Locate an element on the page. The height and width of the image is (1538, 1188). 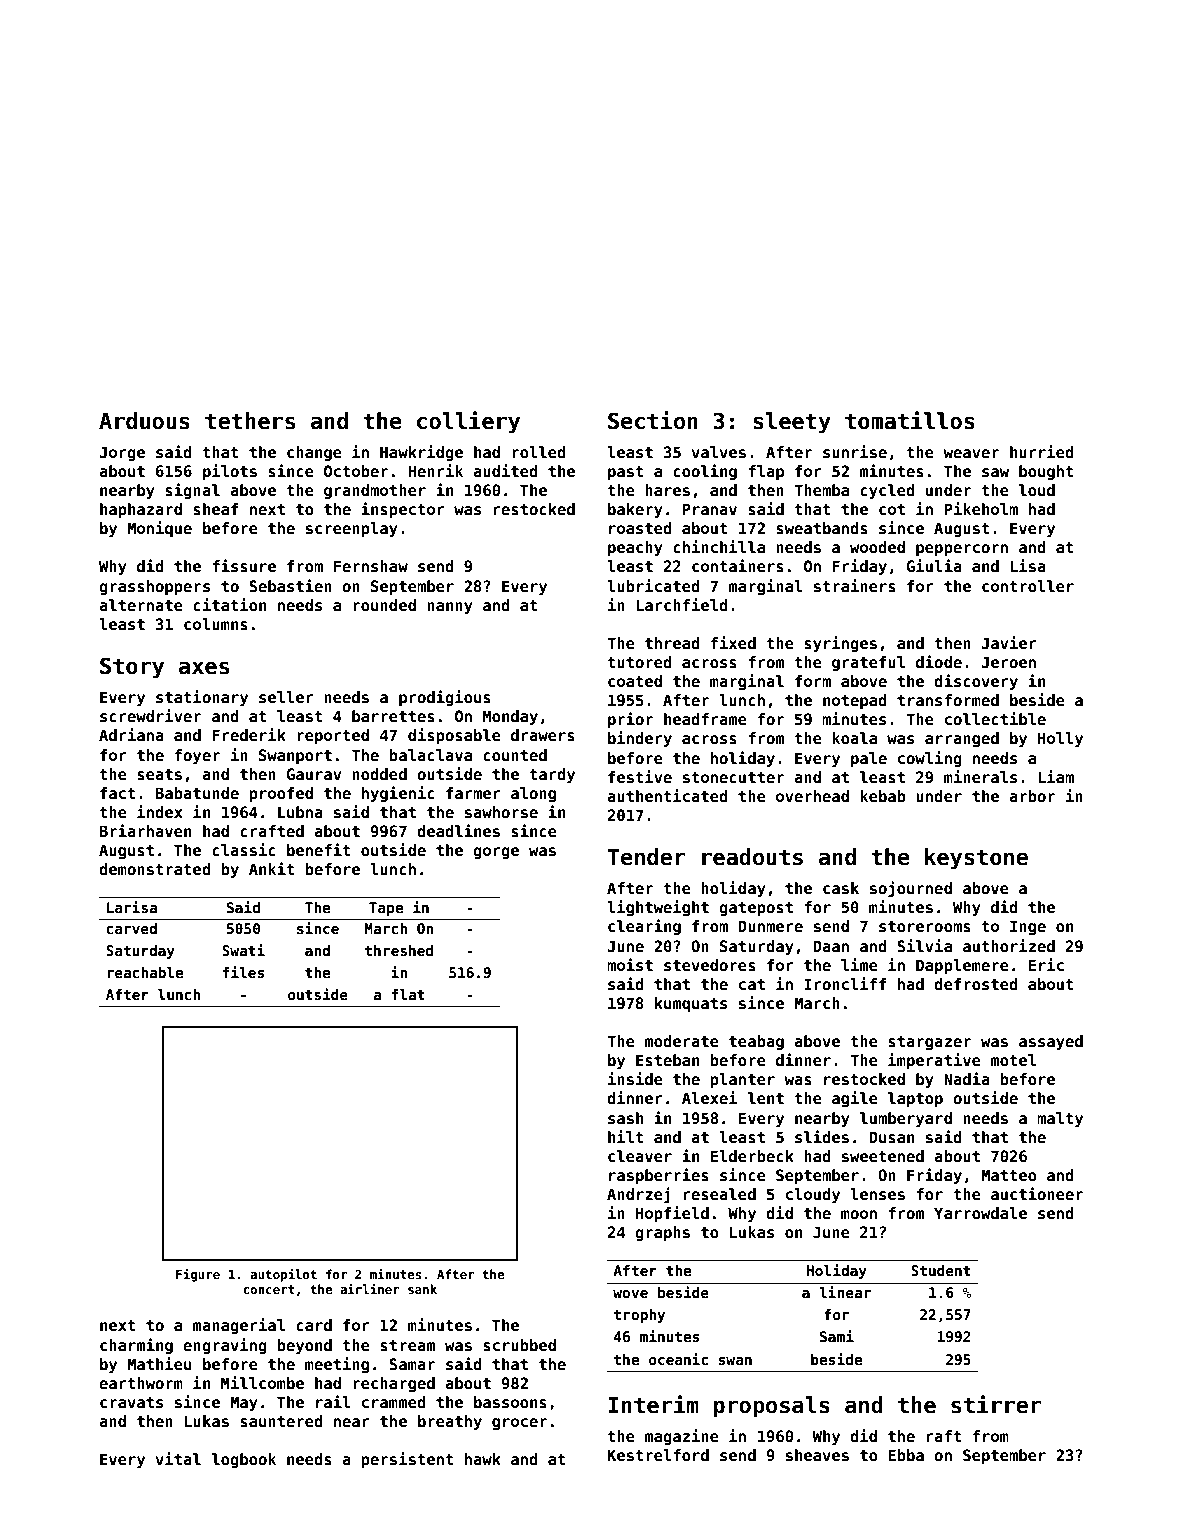
stevedores is located at coordinates (710, 965).
